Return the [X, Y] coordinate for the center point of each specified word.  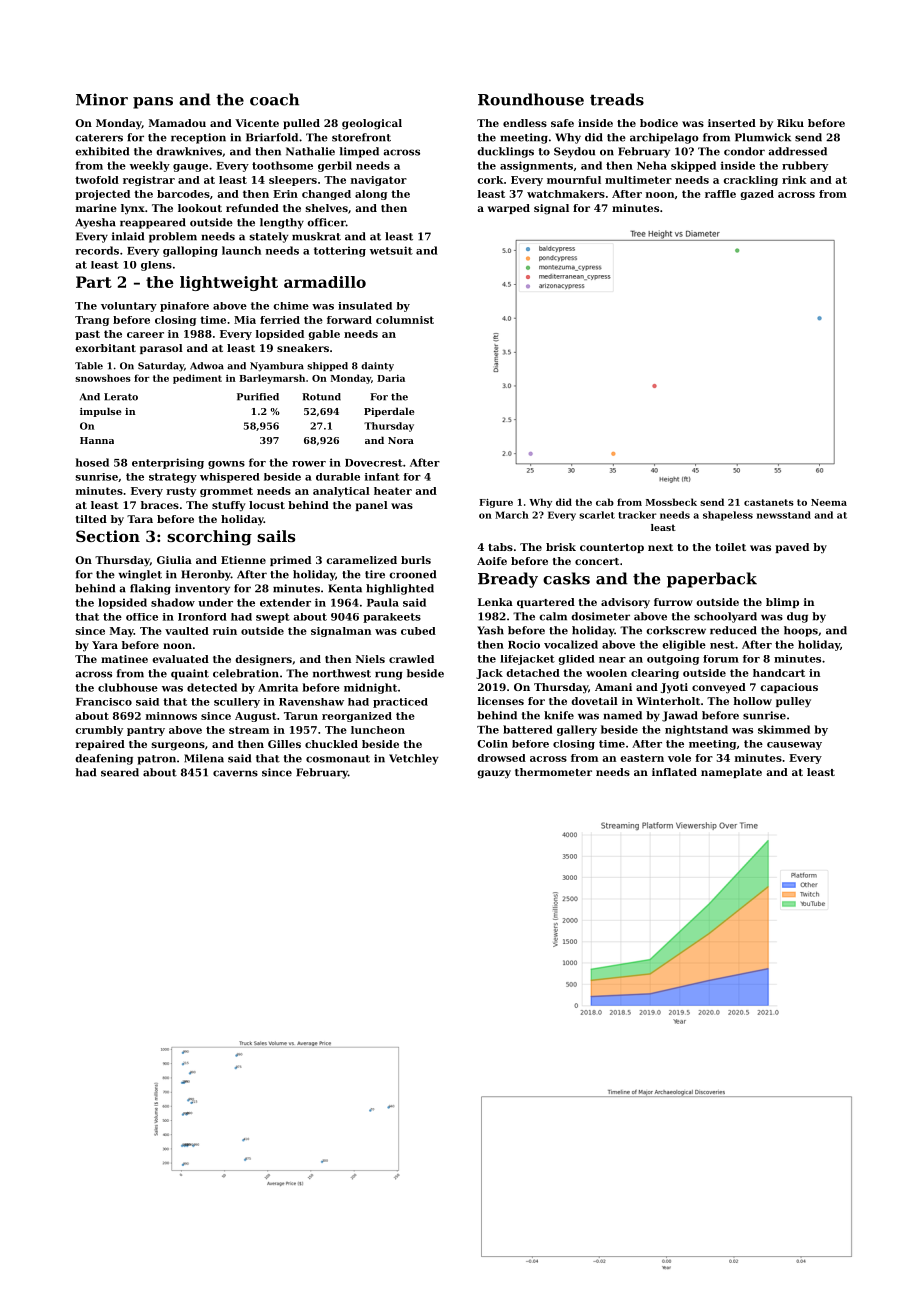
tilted [91, 519]
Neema [829, 502]
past [87, 335]
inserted [732, 123]
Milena [204, 758]
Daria [391, 378]
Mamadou [177, 123]
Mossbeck [671, 502]
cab [605, 502]
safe [562, 123]
